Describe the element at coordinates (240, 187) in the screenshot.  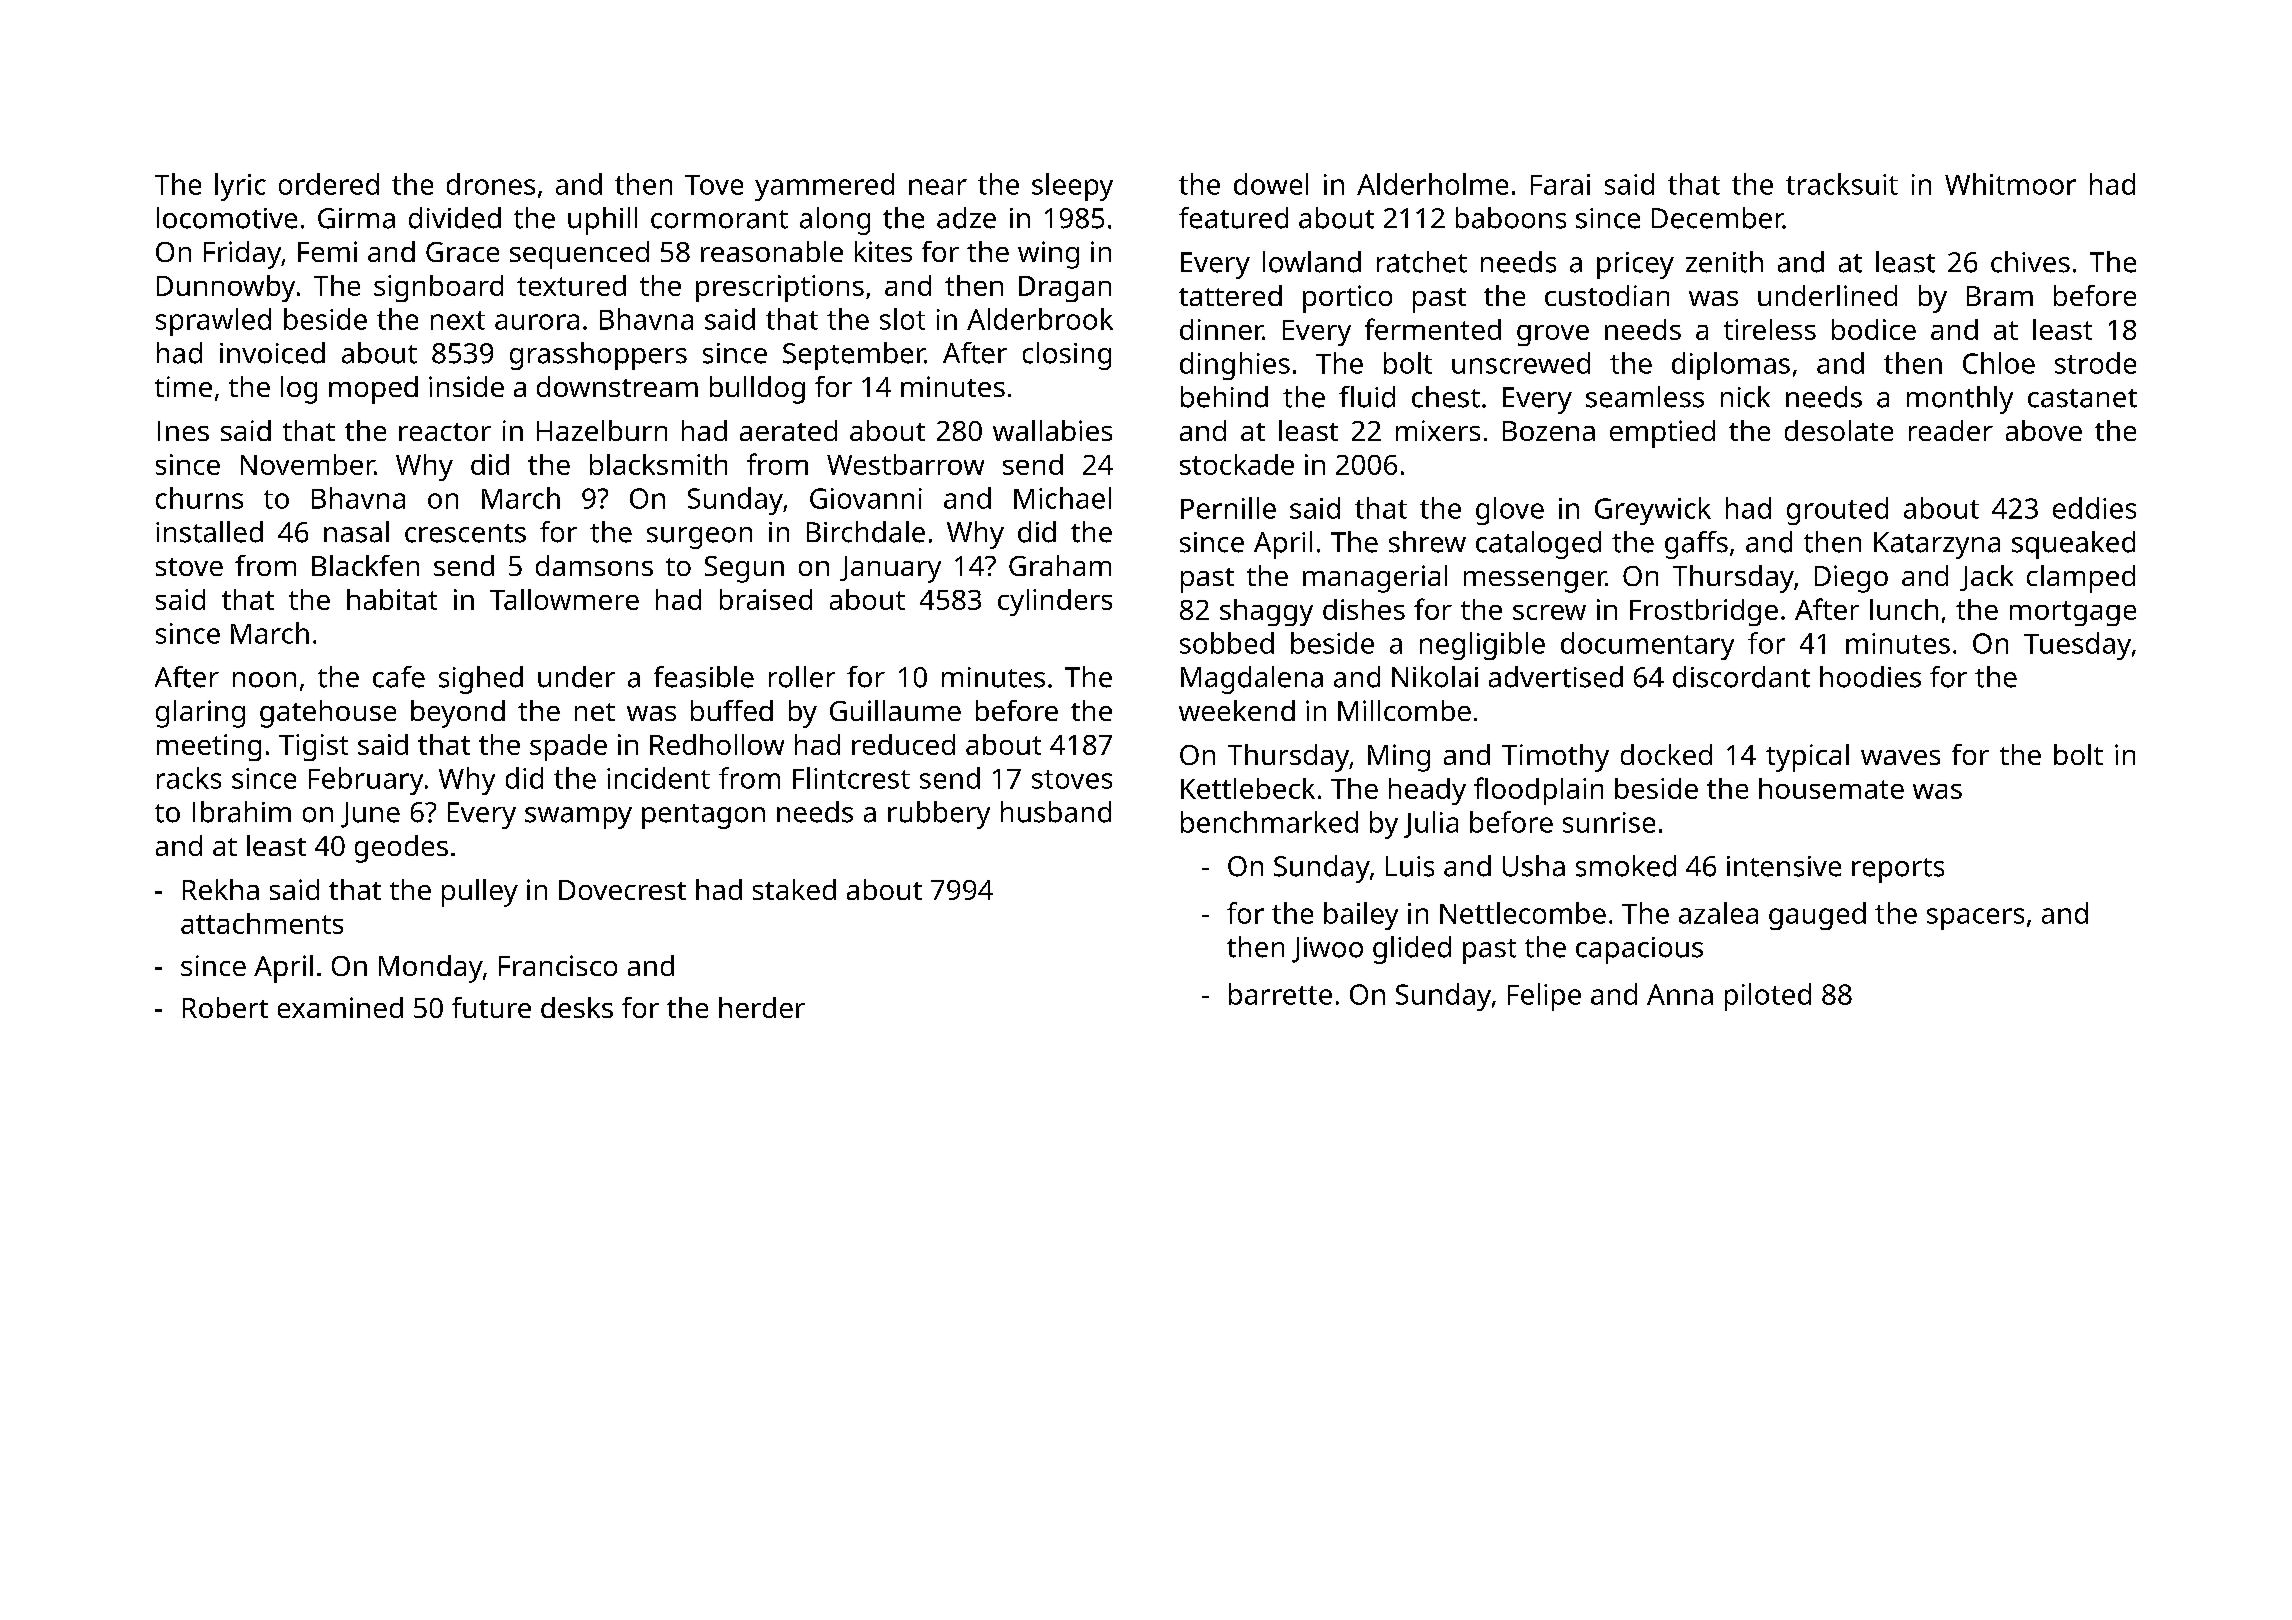
I see `lyric` at that location.
